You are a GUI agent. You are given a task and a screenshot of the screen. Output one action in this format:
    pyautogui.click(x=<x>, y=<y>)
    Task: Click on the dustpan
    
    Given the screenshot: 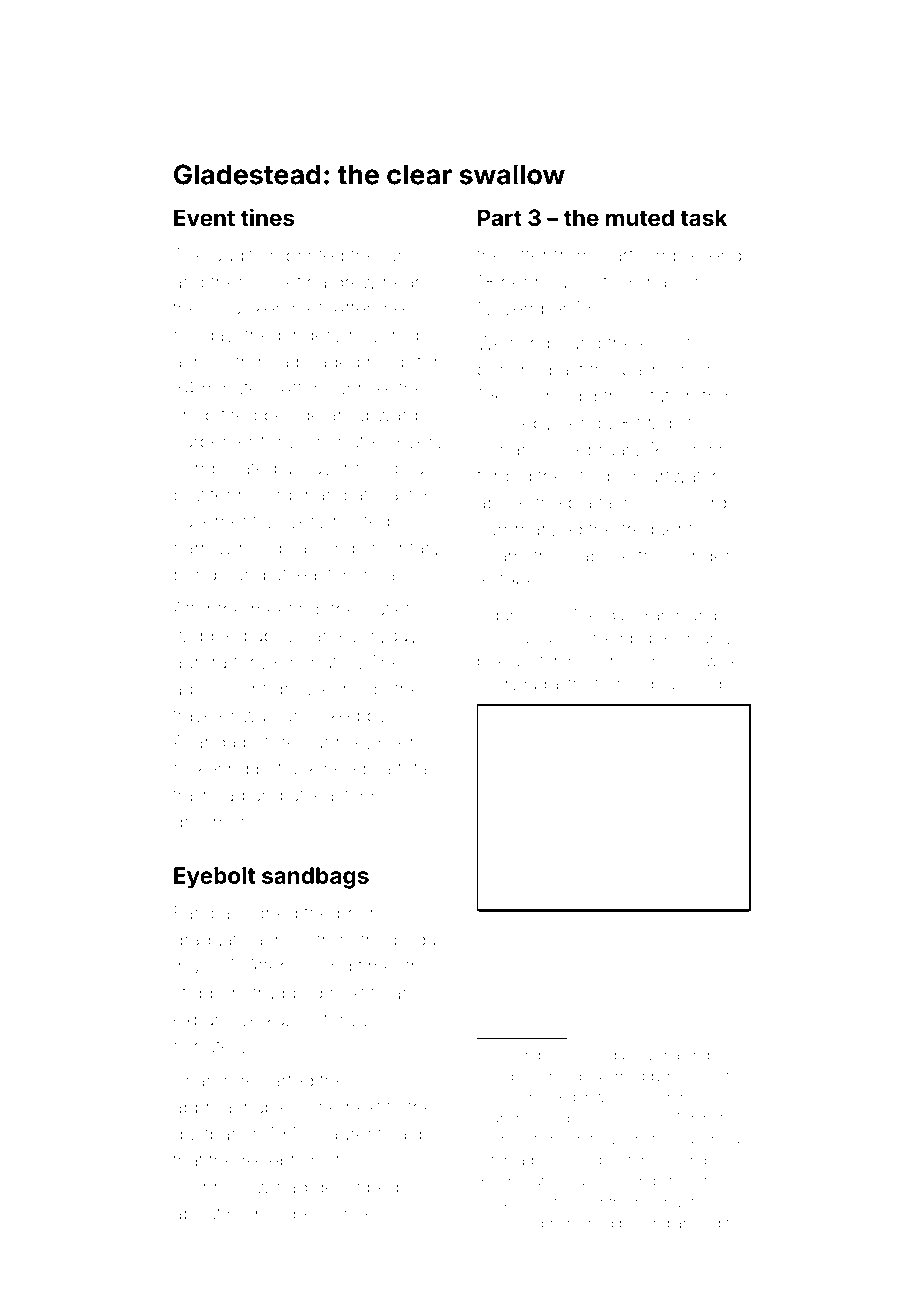 What is the action you would take?
    pyautogui.click(x=207, y=1135)
